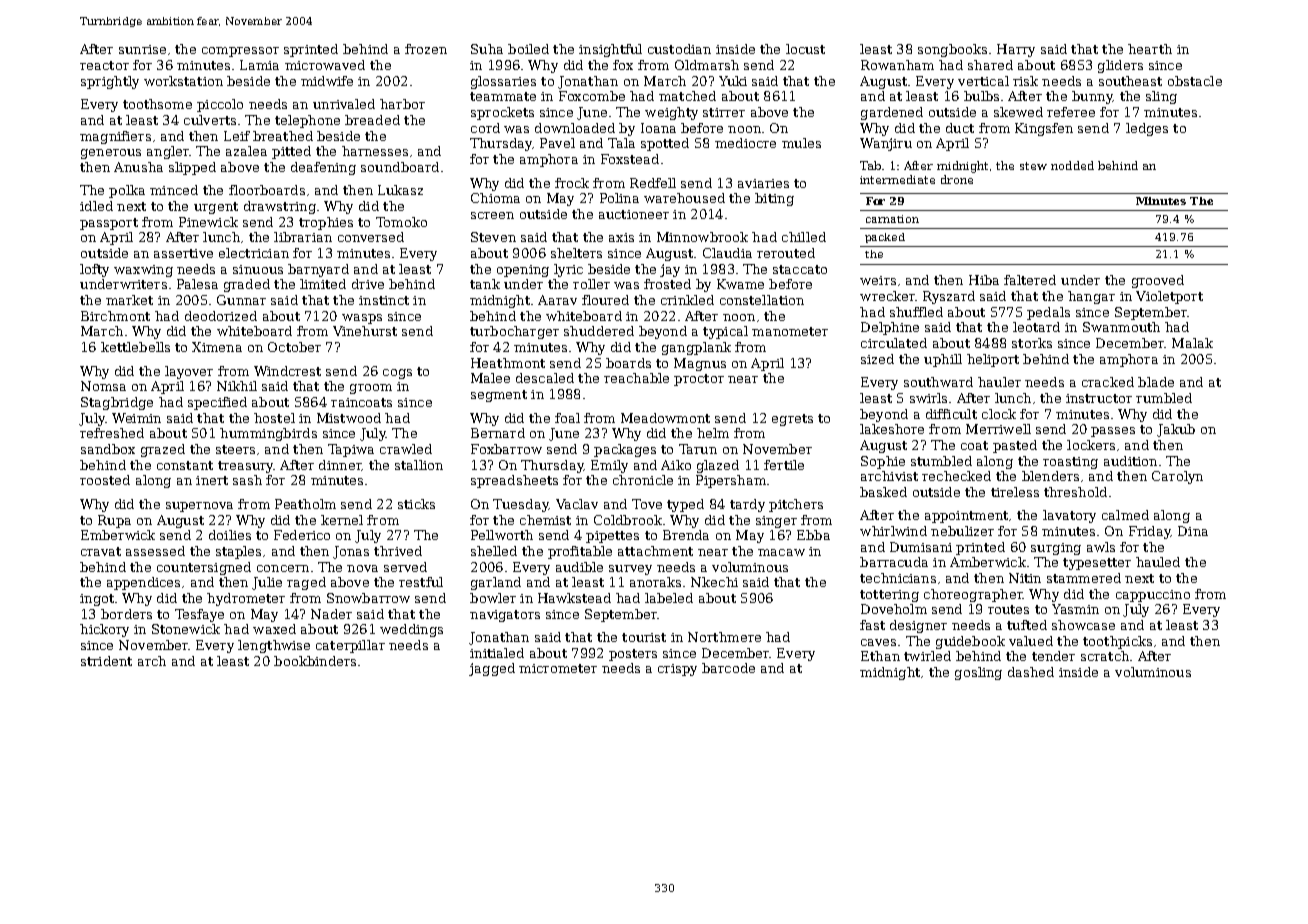  Describe the element at coordinates (636, 378) in the image. I see `reachable` at that location.
